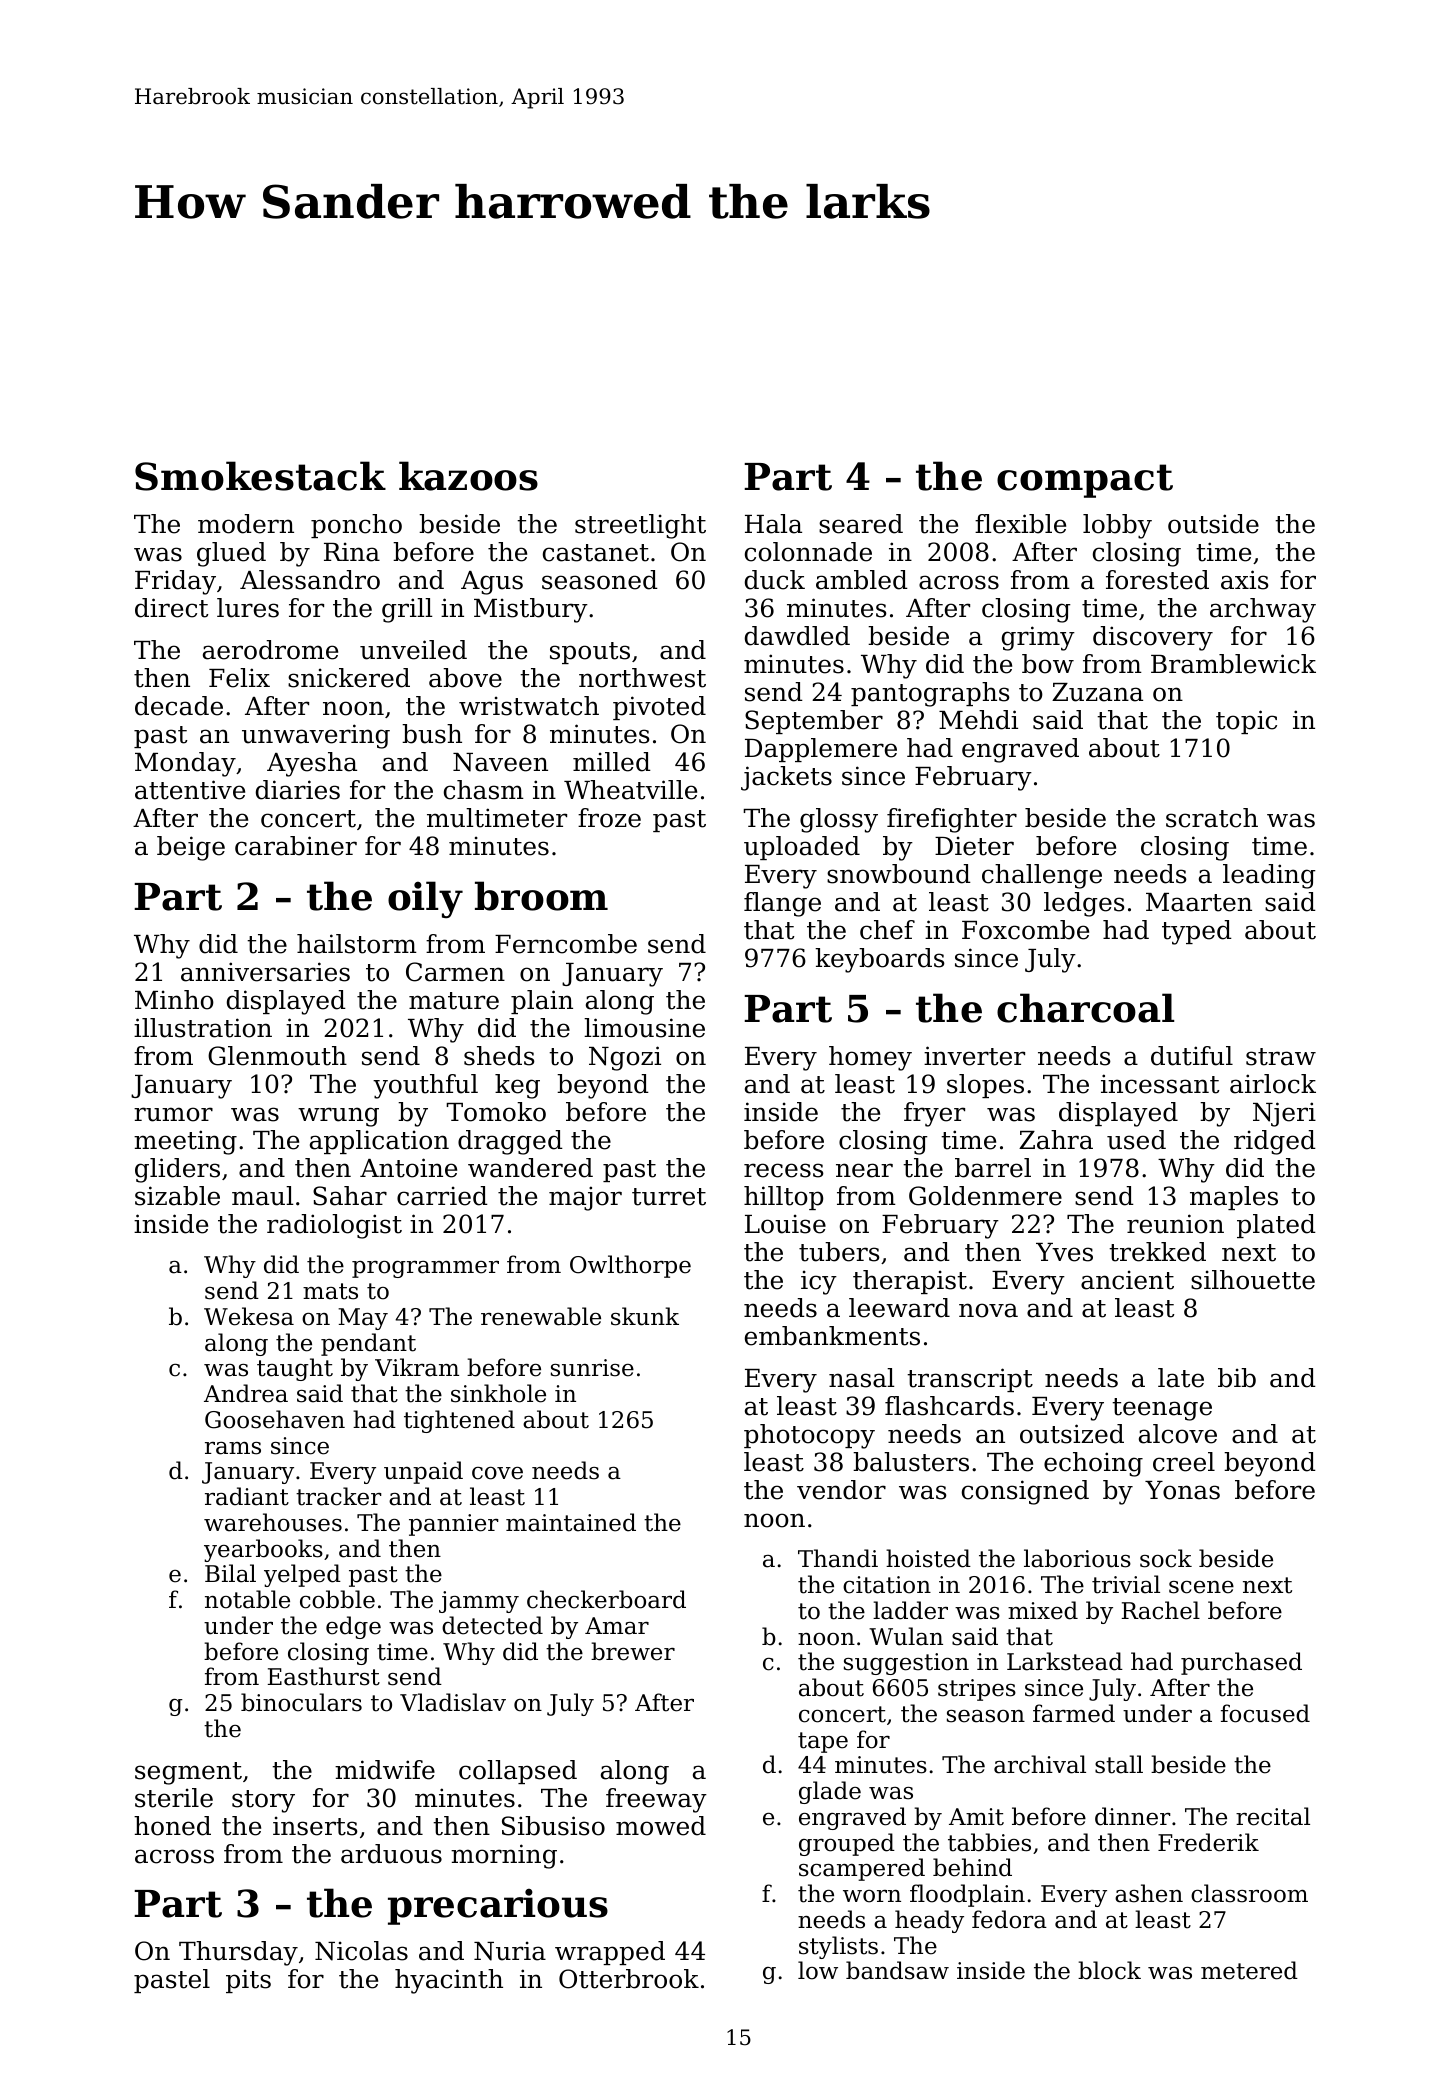  Describe the element at coordinates (1056, 1140) in the image. I see `Zahra` at that location.
